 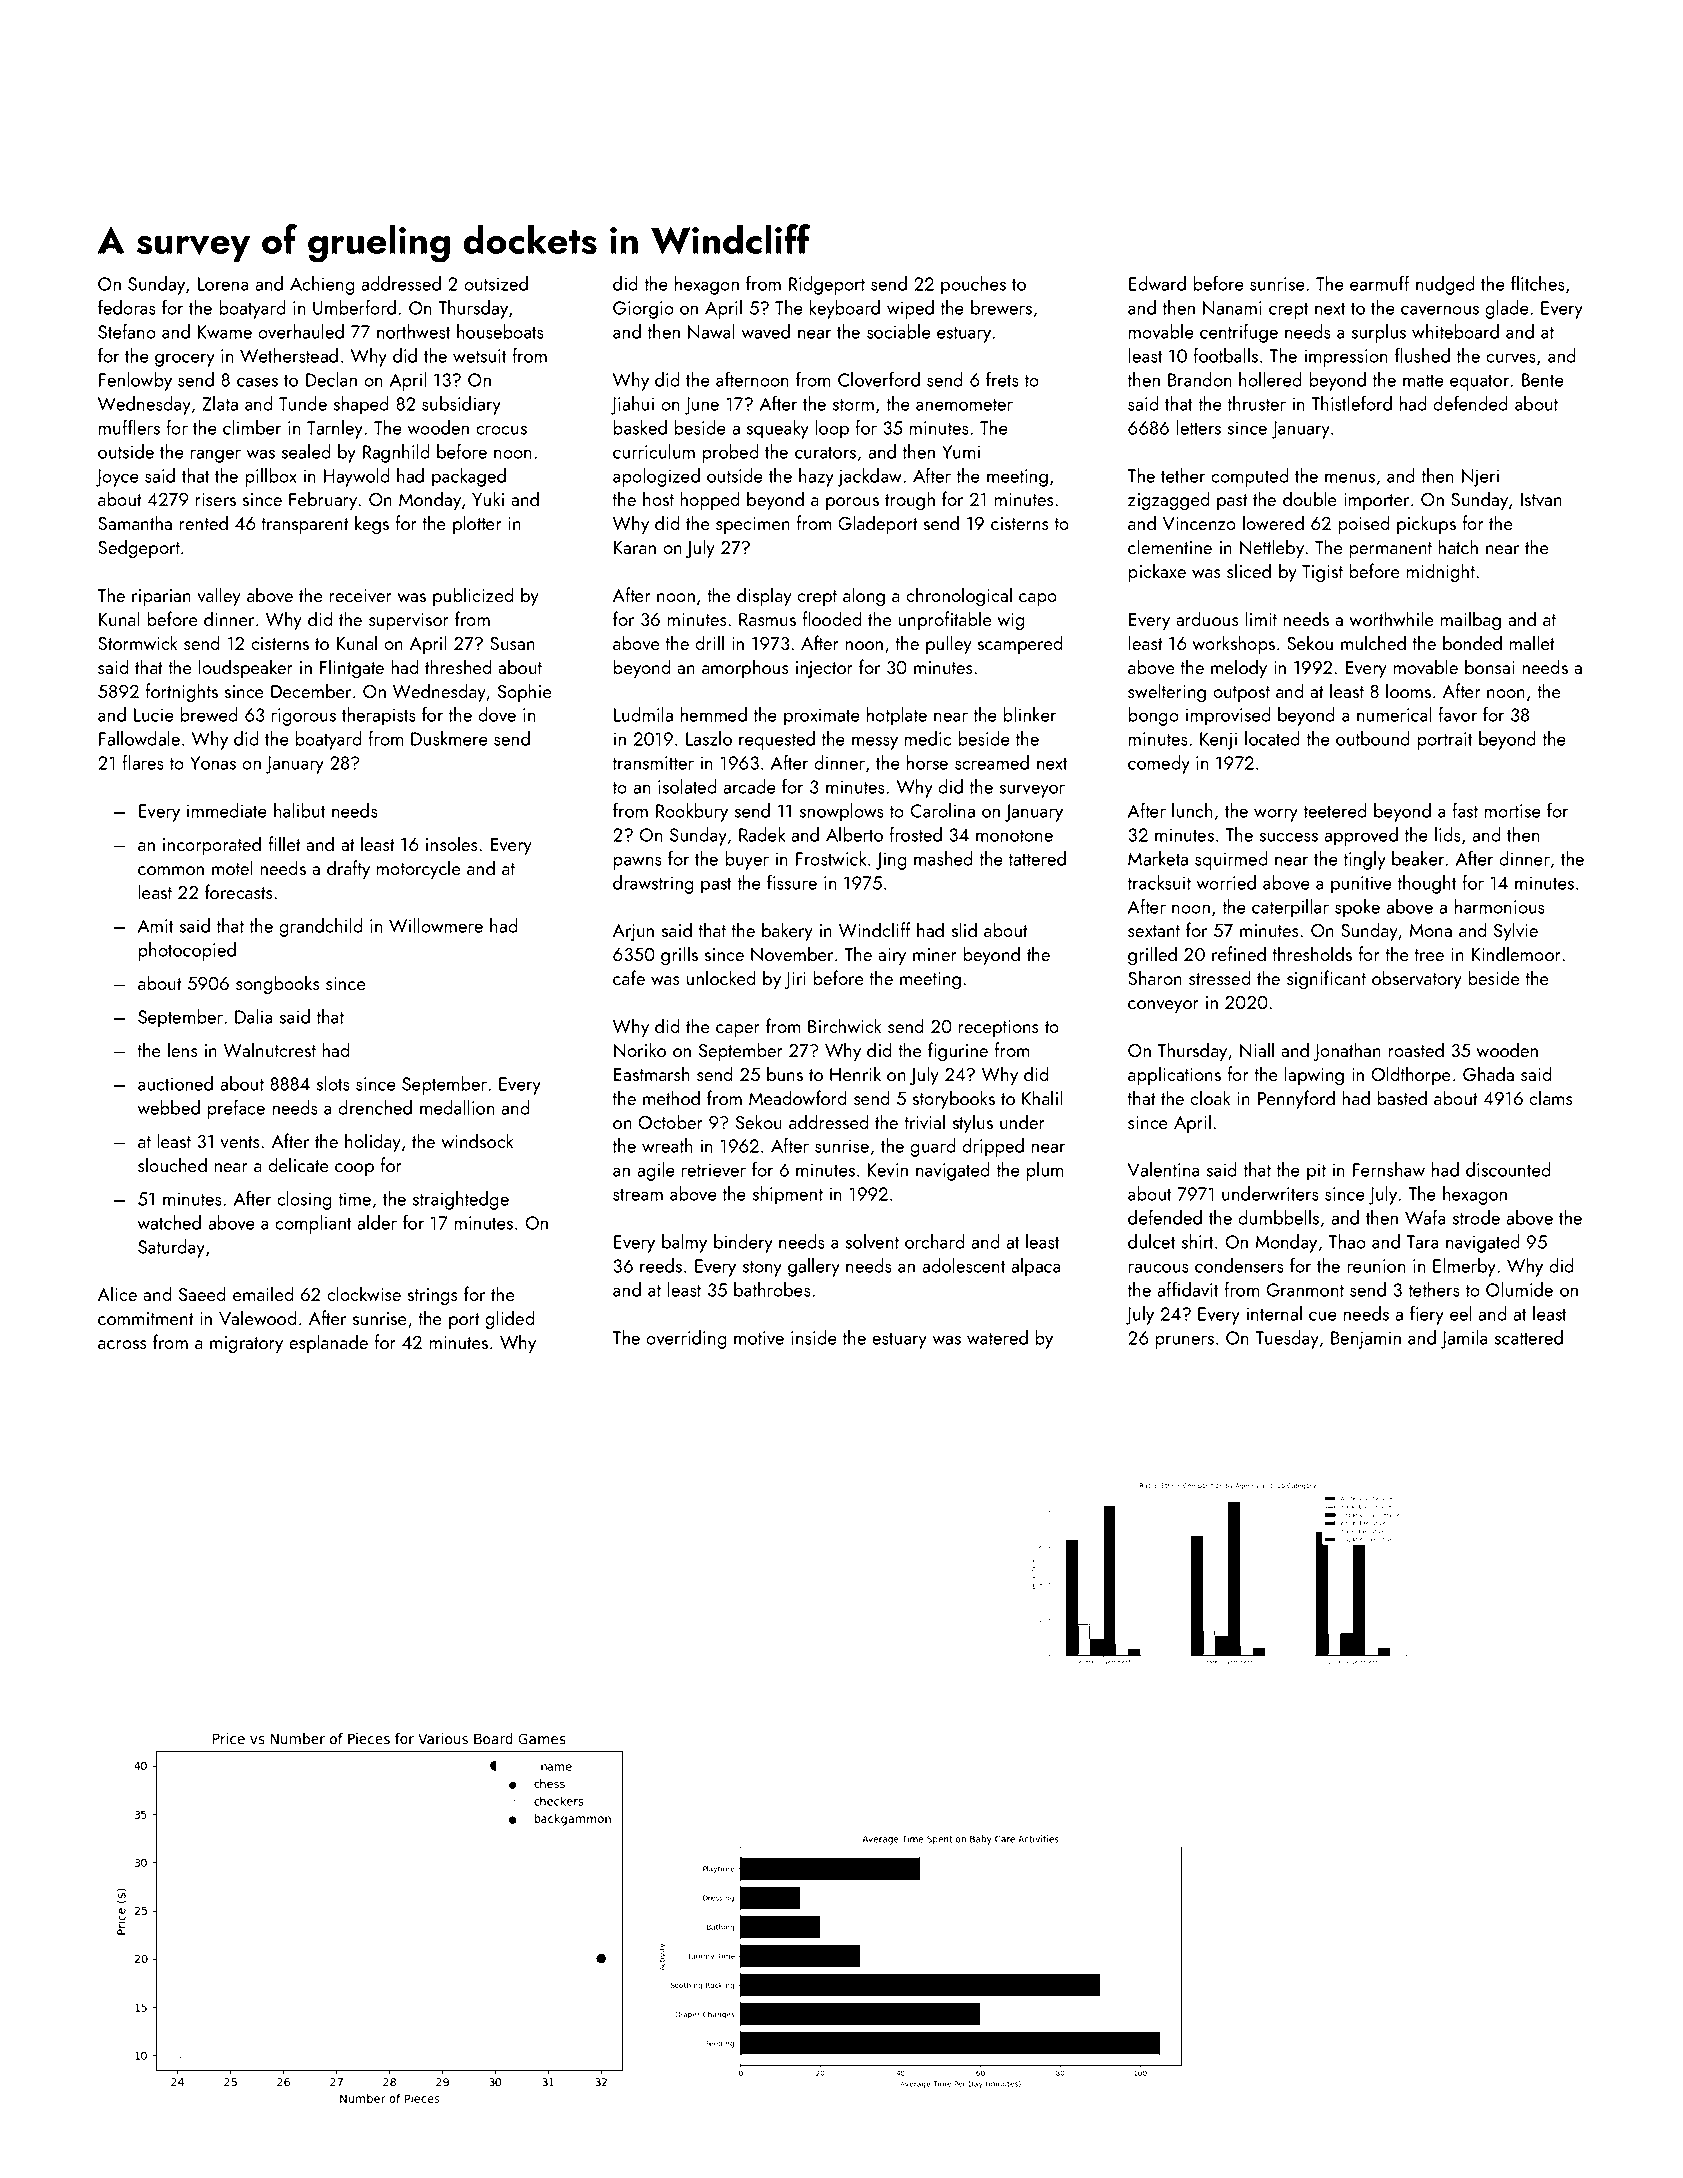 What do you see at coordinates (973, 285) in the screenshot?
I see `pouches` at bounding box center [973, 285].
